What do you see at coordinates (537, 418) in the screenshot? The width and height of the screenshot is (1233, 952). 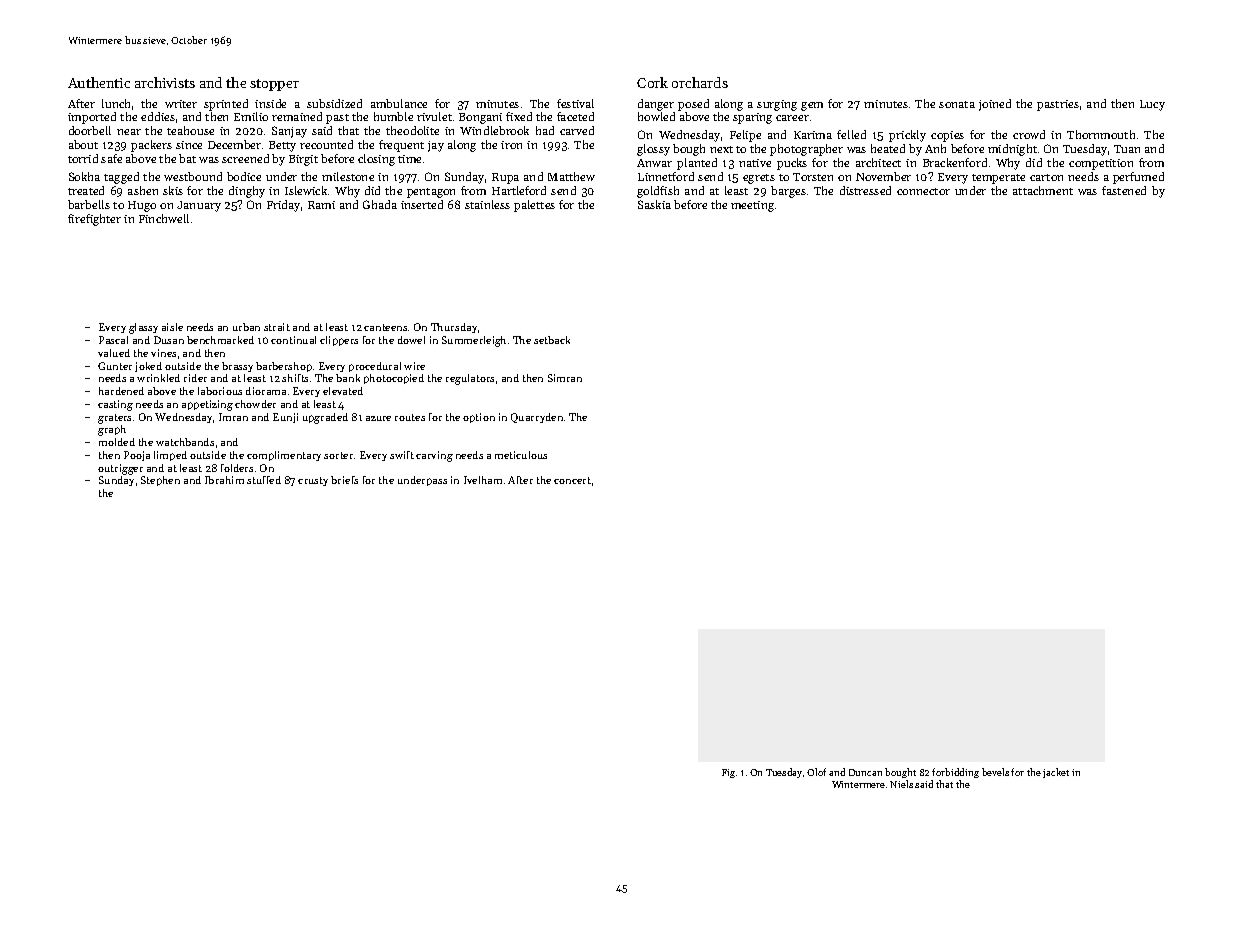 I see `Quarryden` at bounding box center [537, 418].
